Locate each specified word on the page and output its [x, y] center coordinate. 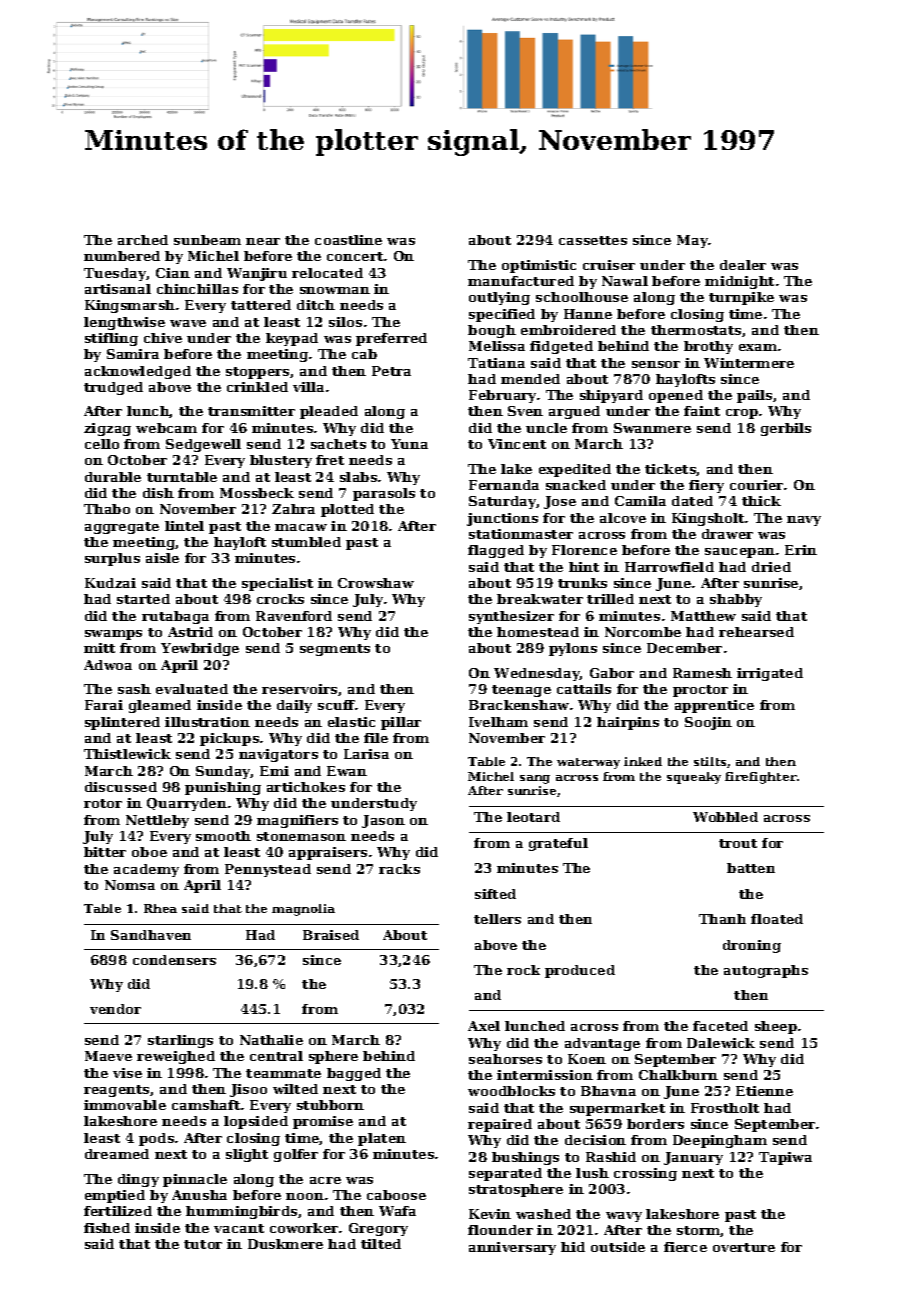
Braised [331, 935]
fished [107, 1228]
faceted [720, 1026]
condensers [174, 960]
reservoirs [299, 689]
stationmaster [521, 534]
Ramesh [702, 673]
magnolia [303, 910]
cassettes [593, 240]
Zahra [293, 509]
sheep [776, 1027]
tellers [497, 919]
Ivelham [498, 722]
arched [143, 240]
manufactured [521, 281]
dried [771, 567]
